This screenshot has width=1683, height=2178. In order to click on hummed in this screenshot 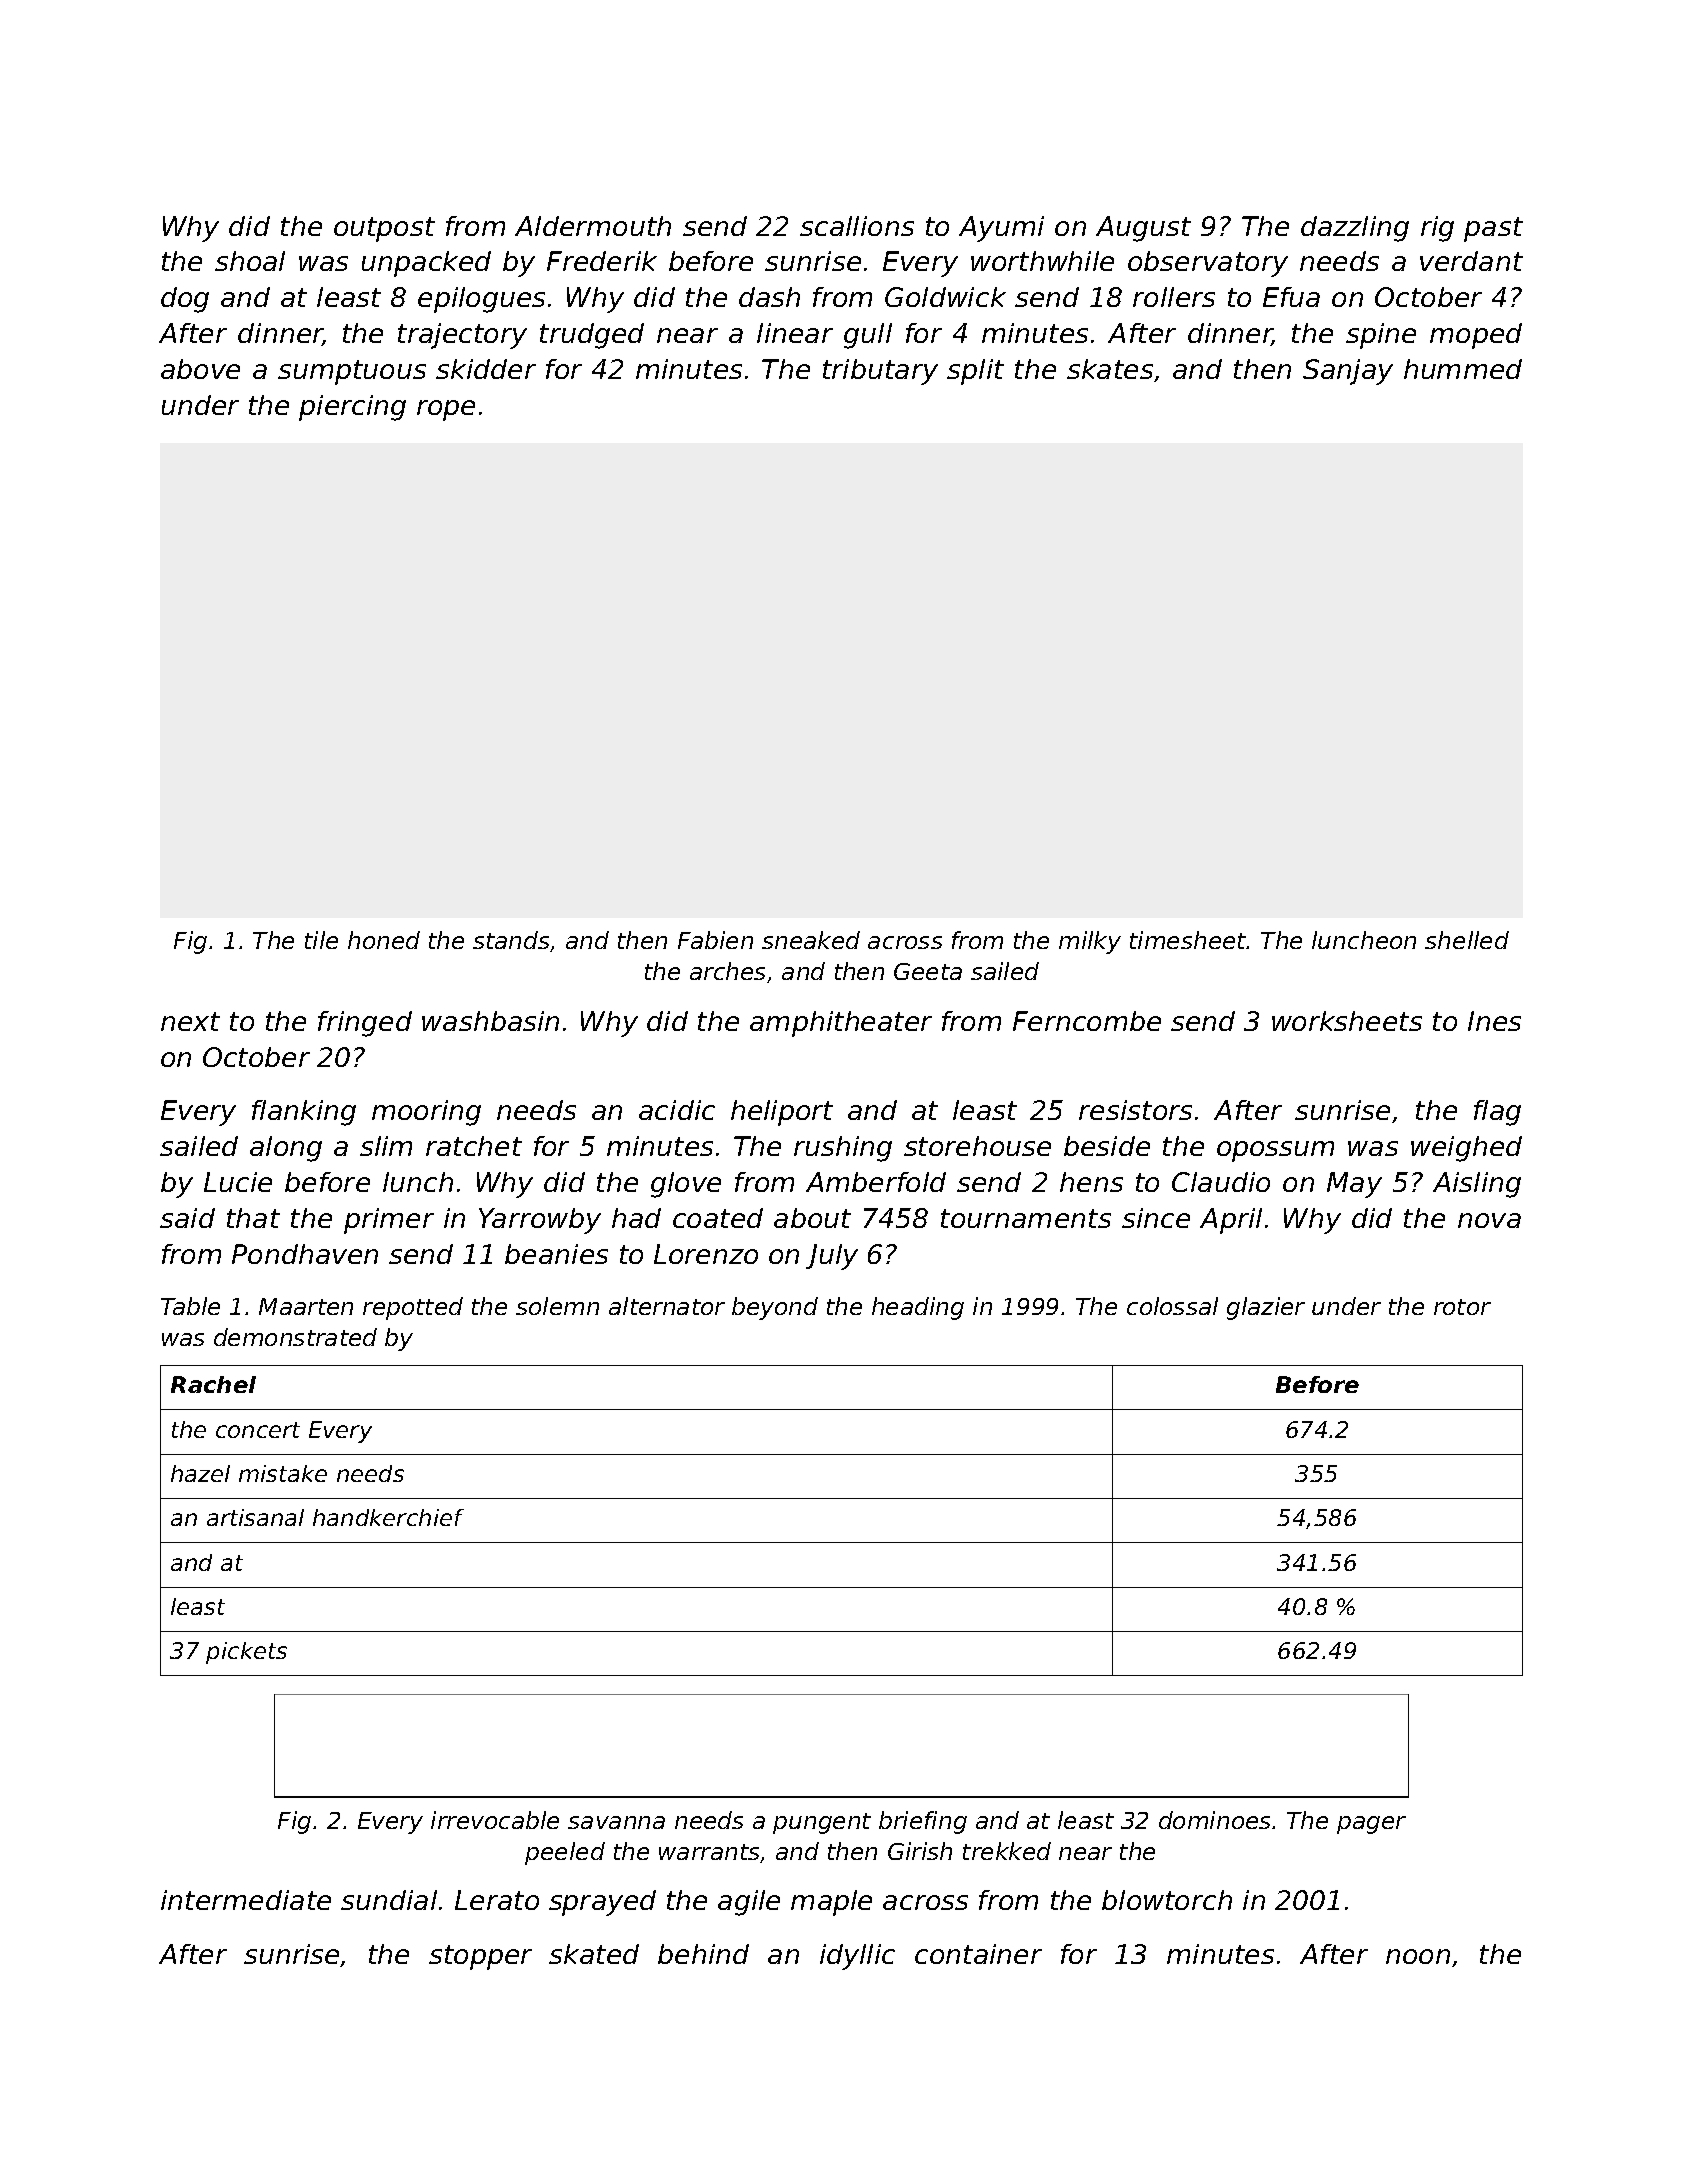, I will do `click(1463, 369)`.
